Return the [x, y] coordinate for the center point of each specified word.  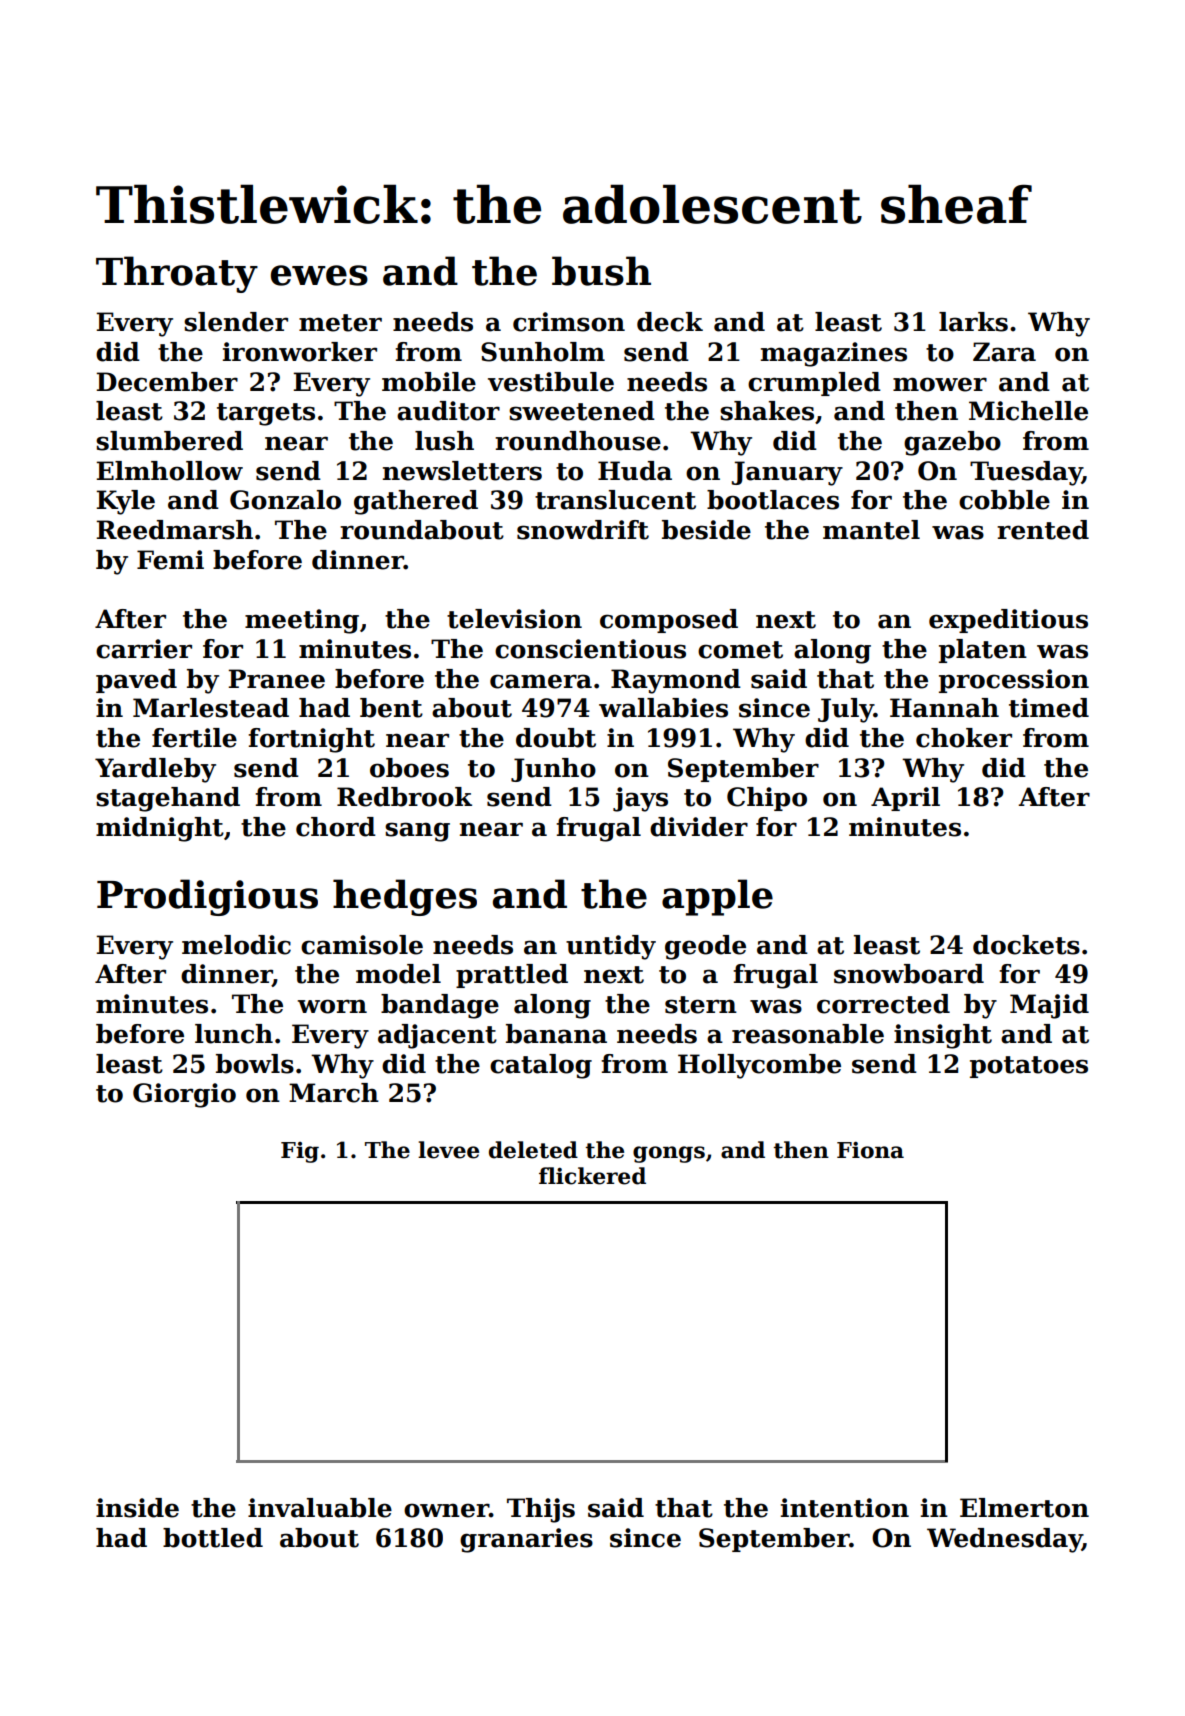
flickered [592, 1176]
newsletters [462, 471]
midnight [160, 829]
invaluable [320, 1508]
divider [699, 827]
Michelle [1028, 411]
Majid [1049, 1006]
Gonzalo [285, 500]
